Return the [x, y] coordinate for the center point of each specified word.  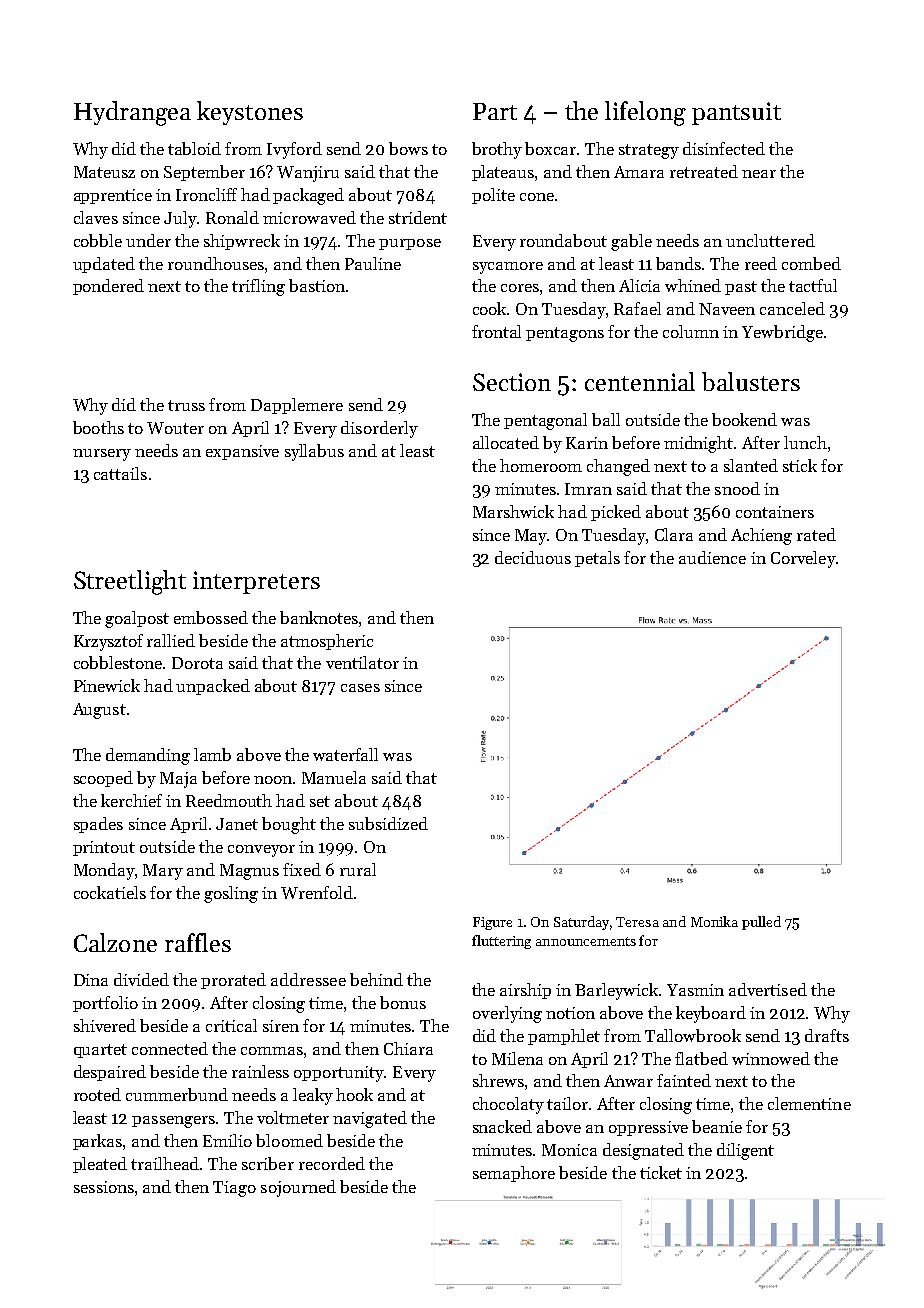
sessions [104, 1187]
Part [495, 111]
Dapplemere [297, 406]
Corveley [803, 559]
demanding [148, 756]
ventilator [362, 662]
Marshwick [513, 511]
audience [712, 557]
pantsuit [736, 113]
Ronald [232, 217]
